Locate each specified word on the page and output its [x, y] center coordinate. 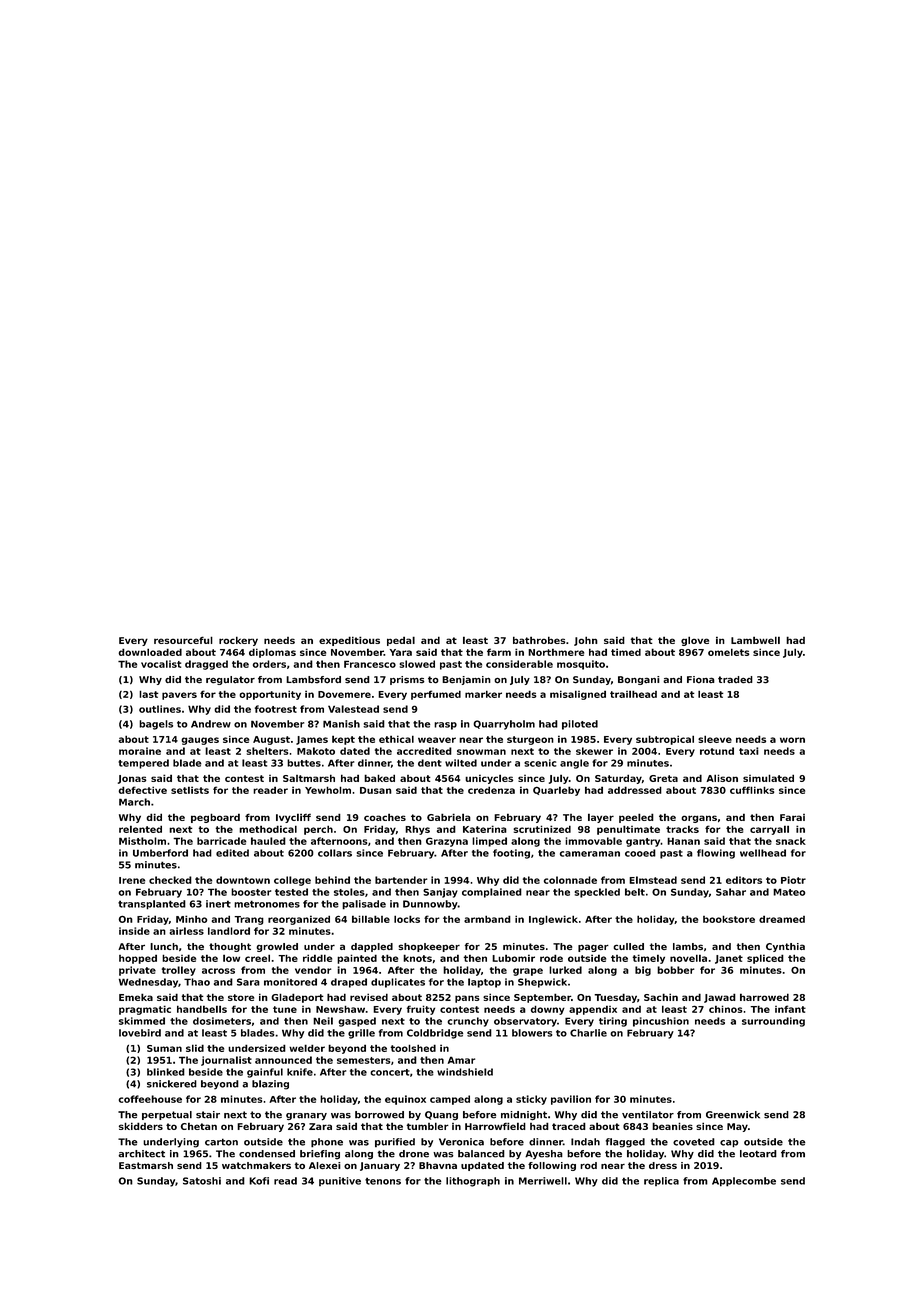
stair [208, 1115]
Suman [164, 1048]
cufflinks [752, 790]
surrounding [773, 1022]
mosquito [581, 665]
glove [695, 641]
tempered [143, 764]
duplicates [398, 983]
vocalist [161, 664]
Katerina [485, 829]
